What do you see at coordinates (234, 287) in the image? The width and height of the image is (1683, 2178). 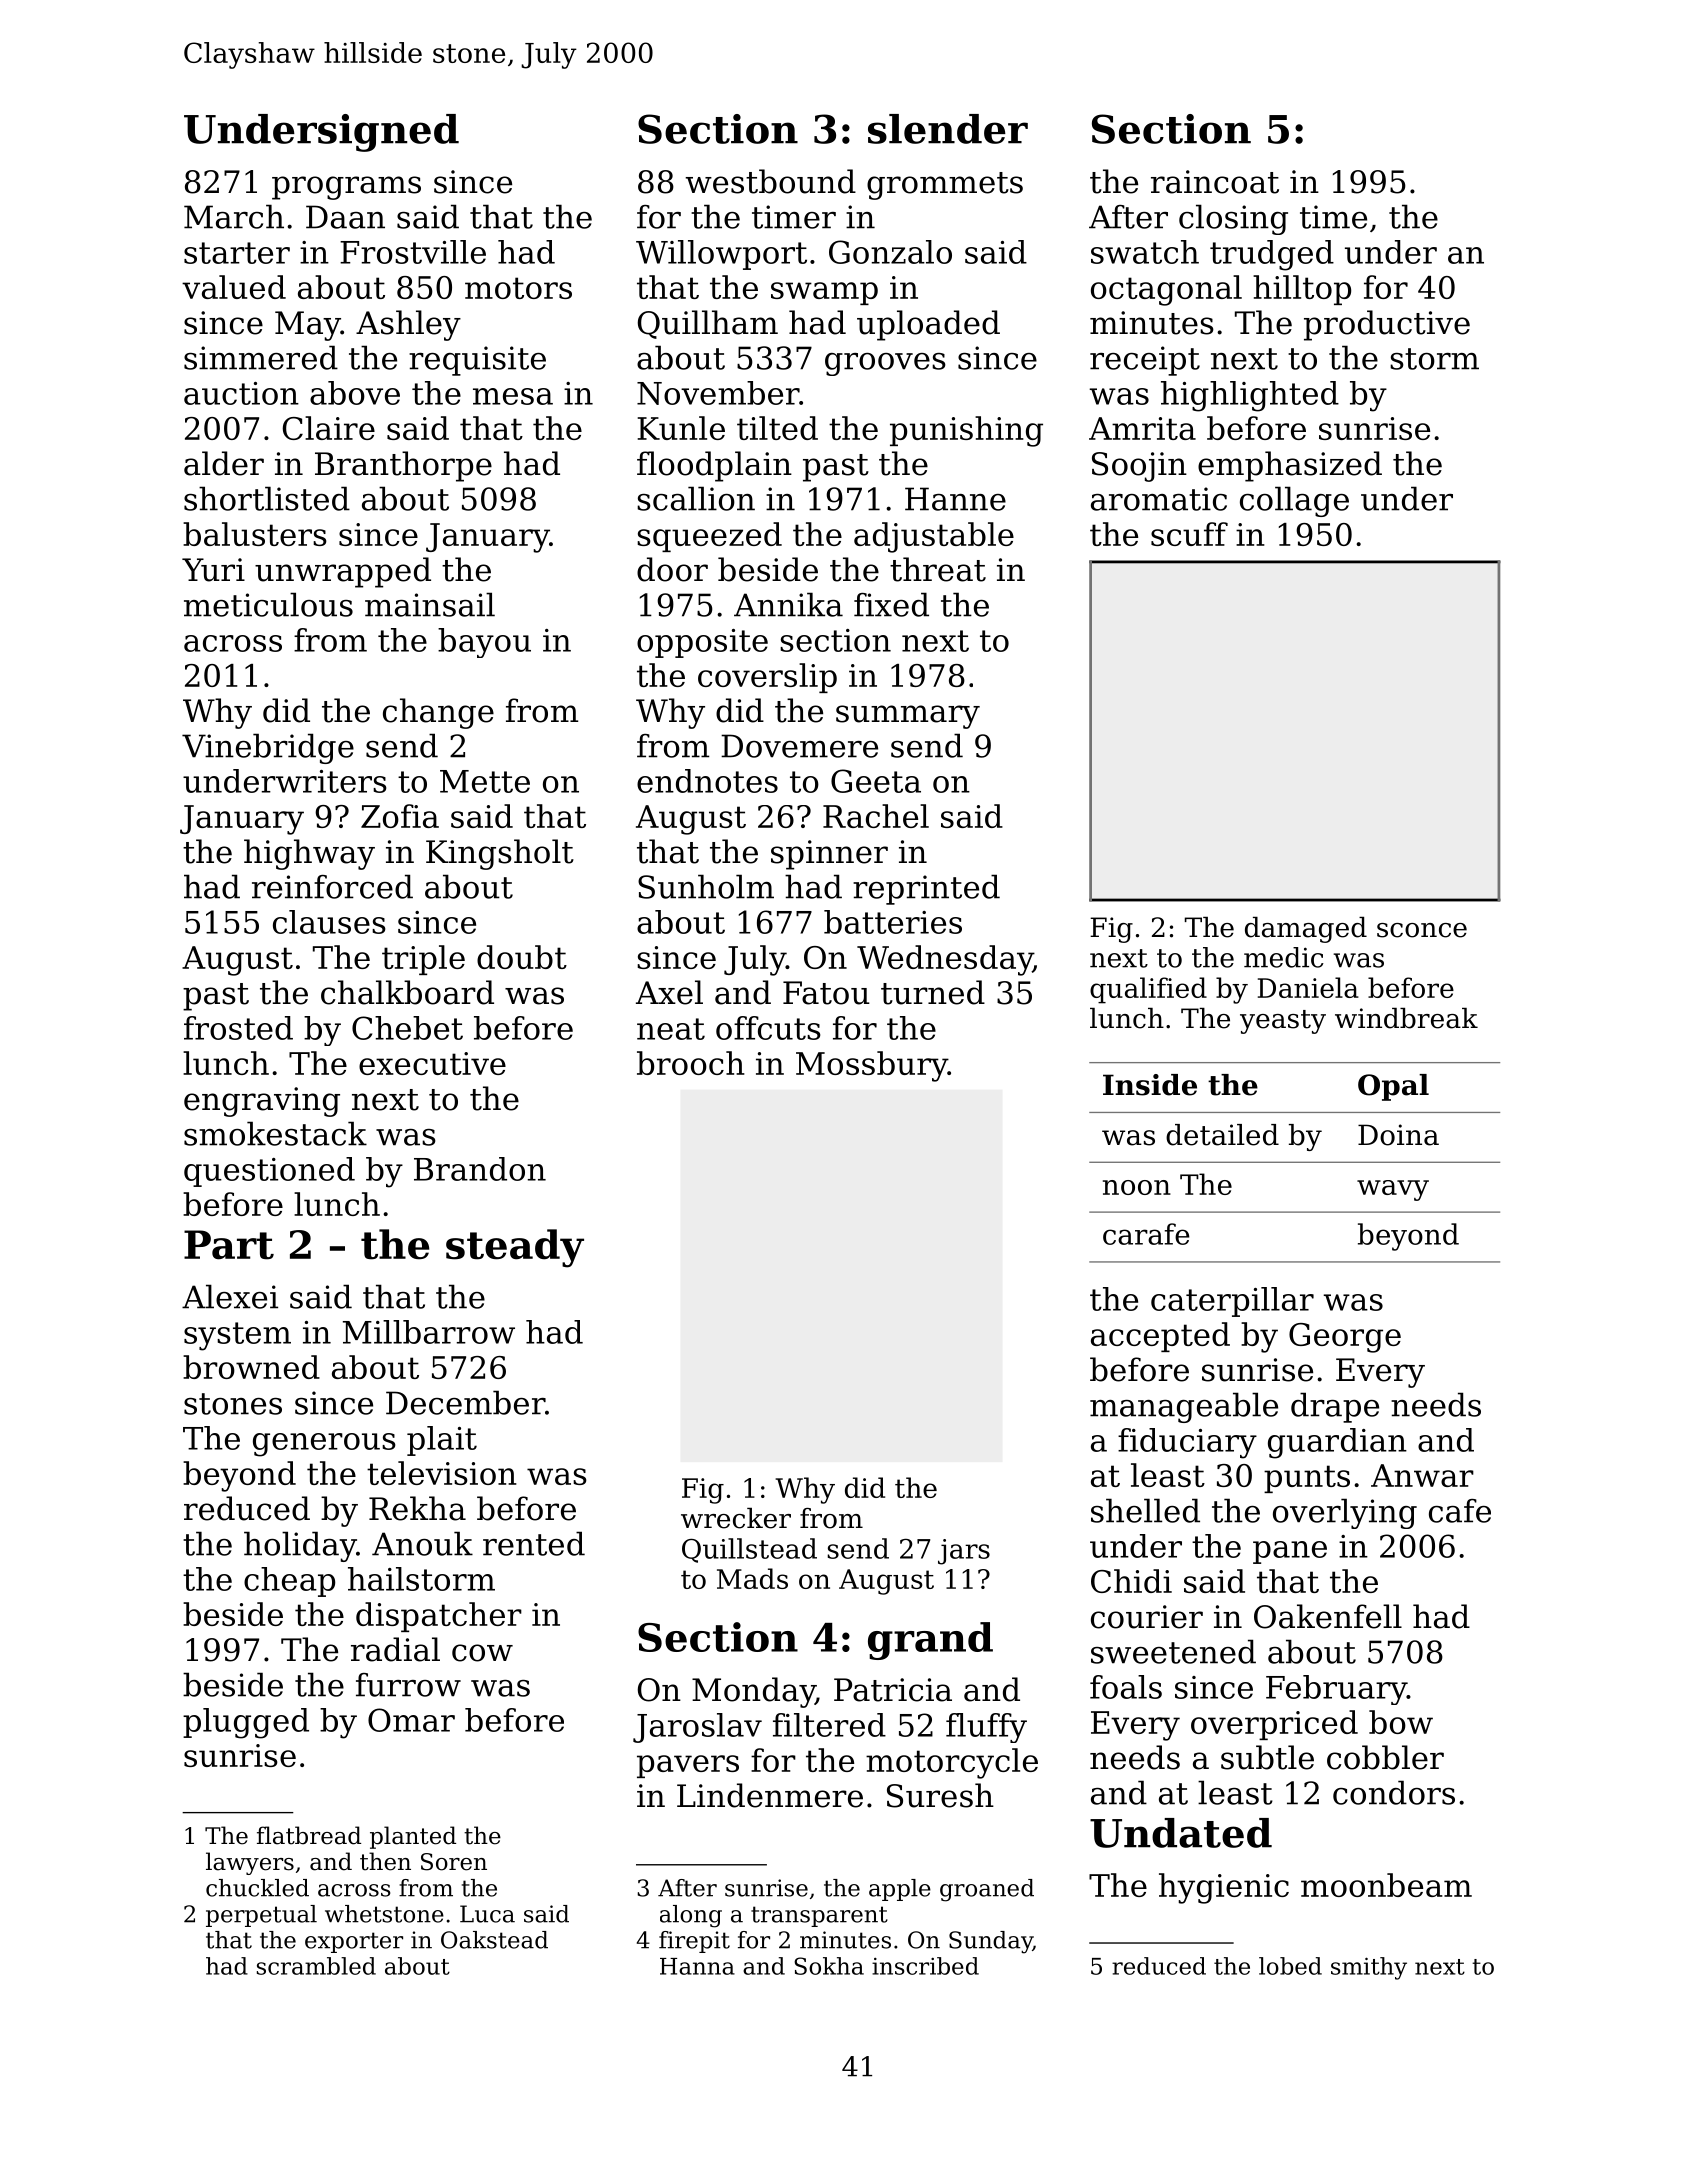 I see `valued` at bounding box center [234, 287].
